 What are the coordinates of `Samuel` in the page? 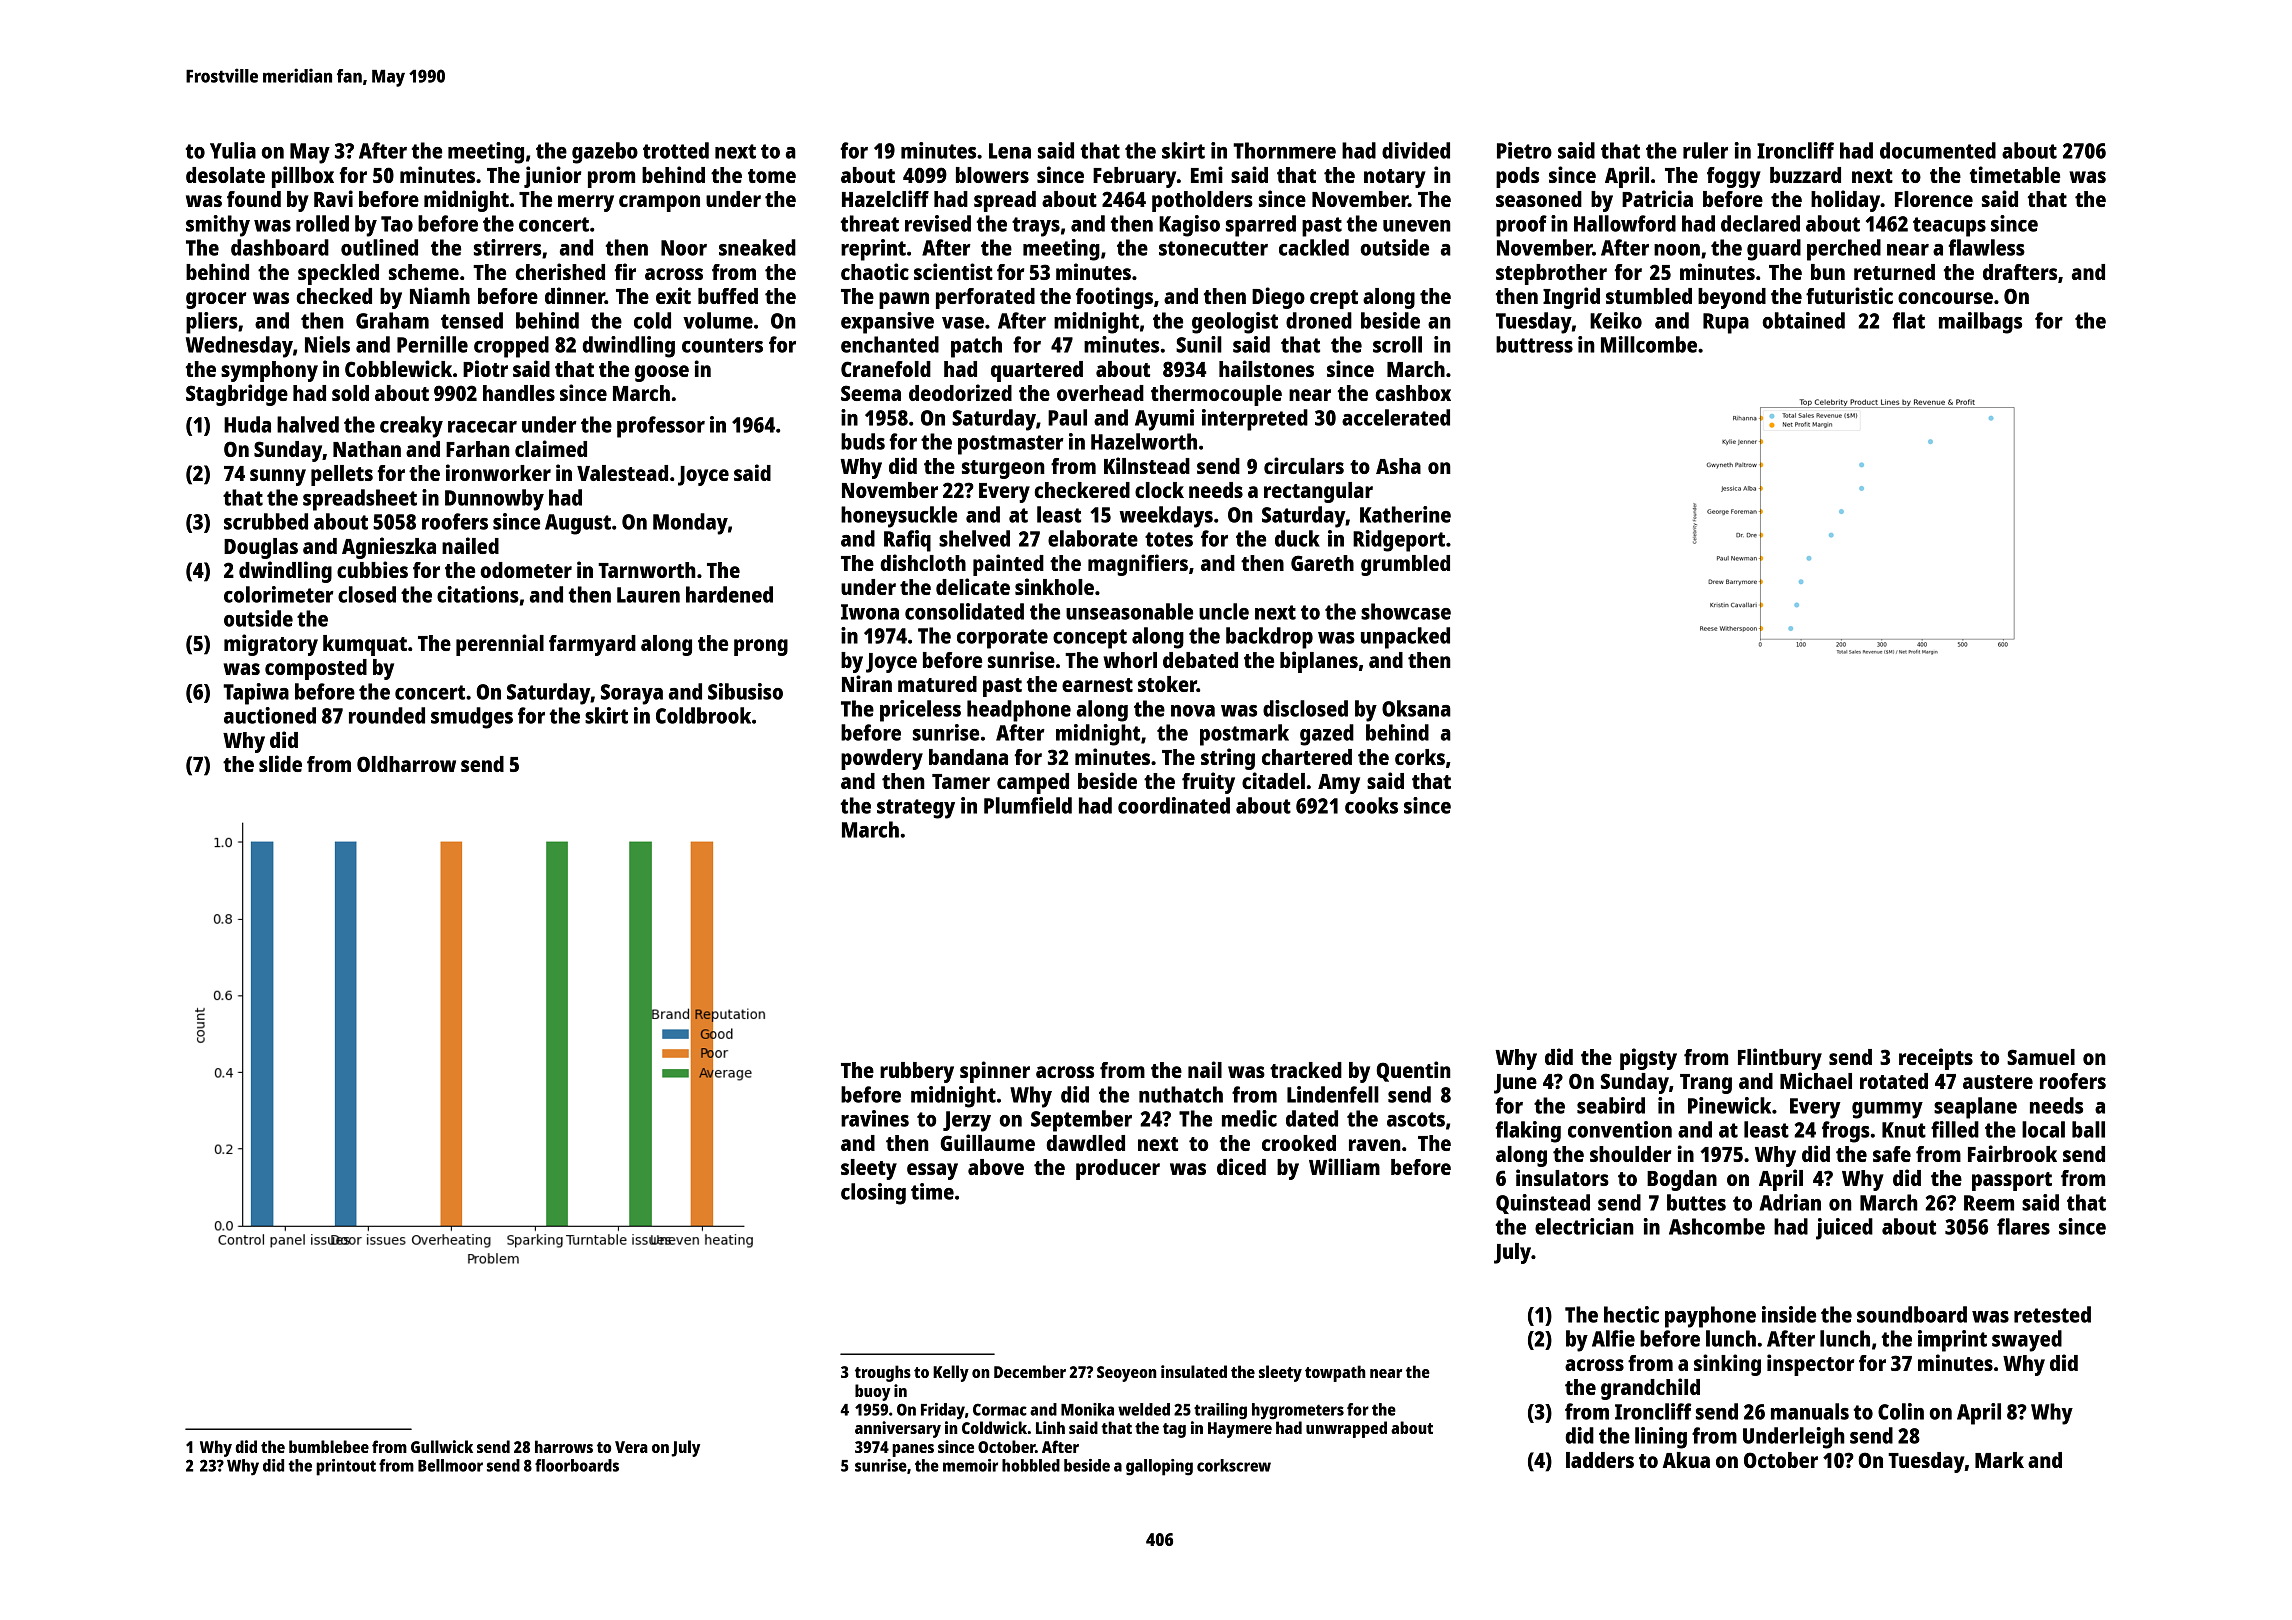 It's located at (2041, 1057).
